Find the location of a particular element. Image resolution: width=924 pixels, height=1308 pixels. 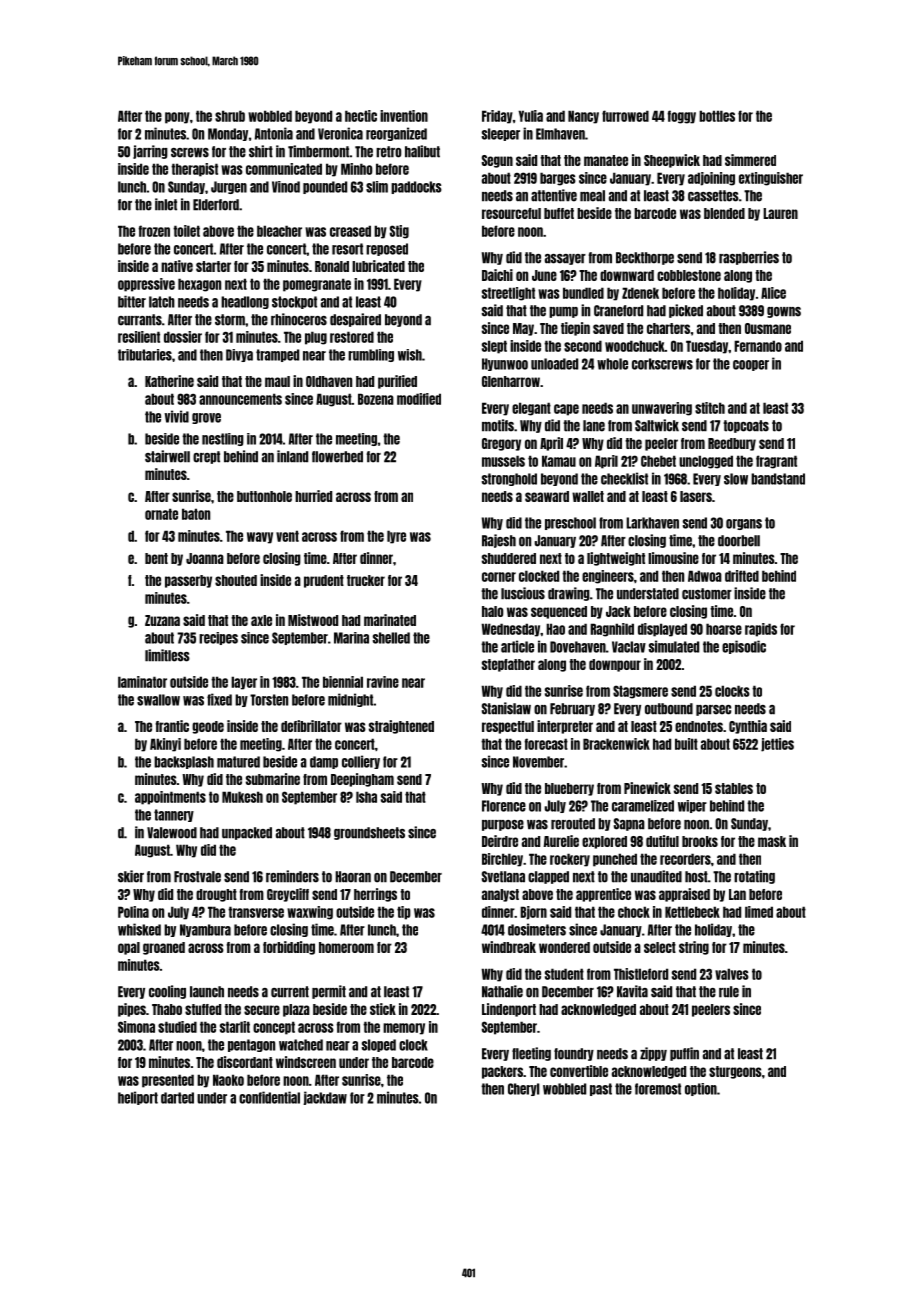

foremost is located at coordinates (658, 1089).
